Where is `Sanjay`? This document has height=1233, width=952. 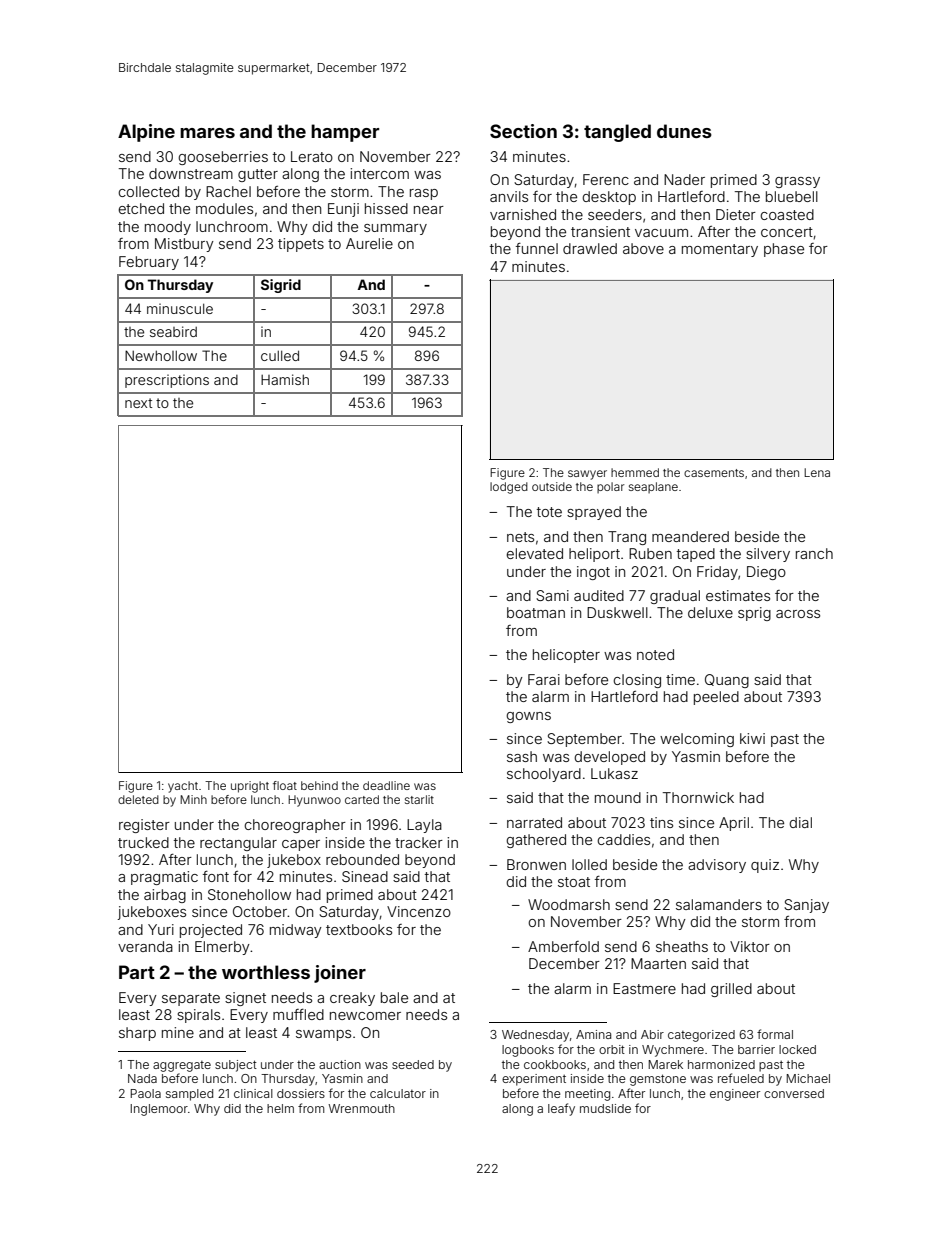 Sanjay is located at coordinates (806, 906).
